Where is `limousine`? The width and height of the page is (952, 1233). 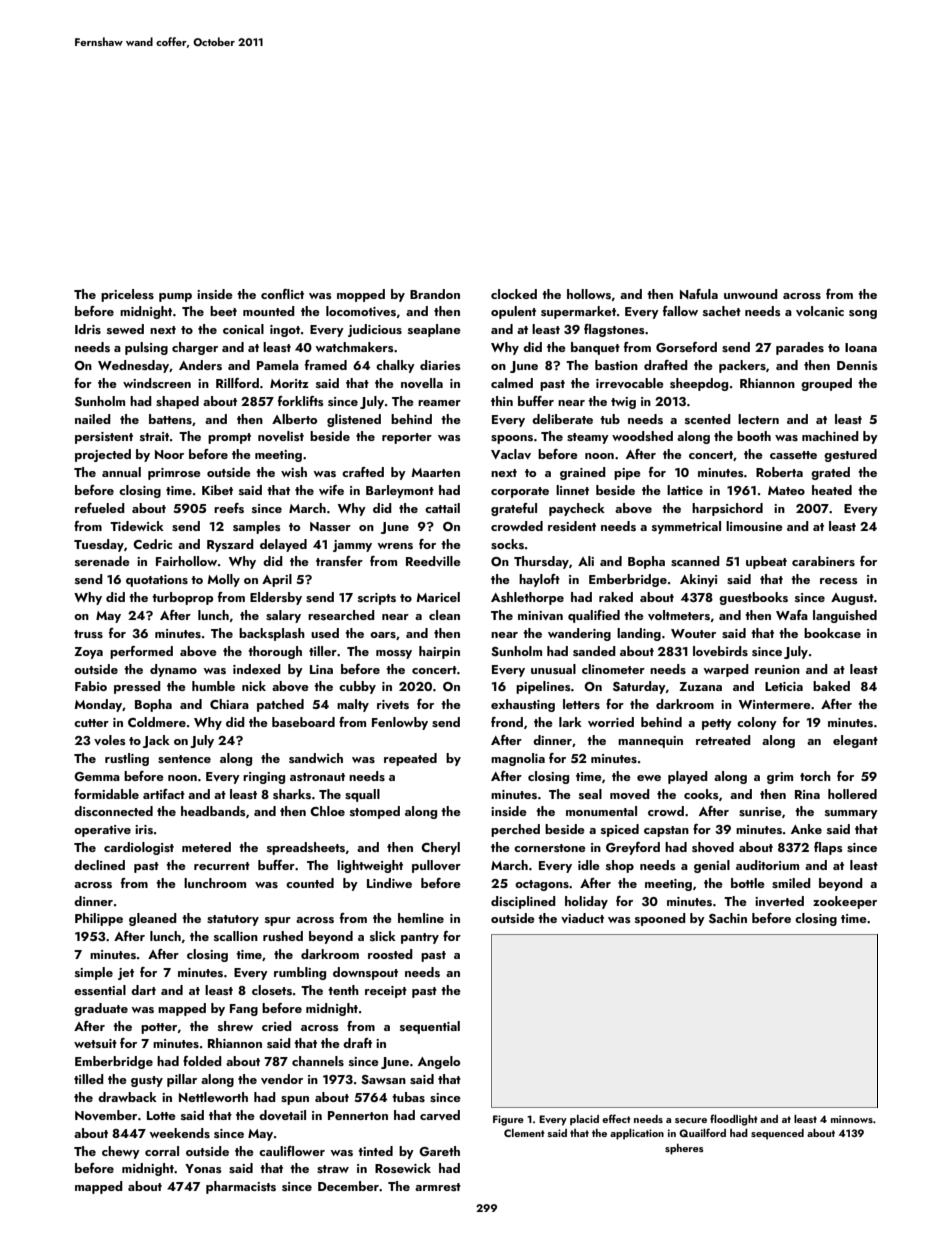 limousine is located at coordinates (754, 526).
